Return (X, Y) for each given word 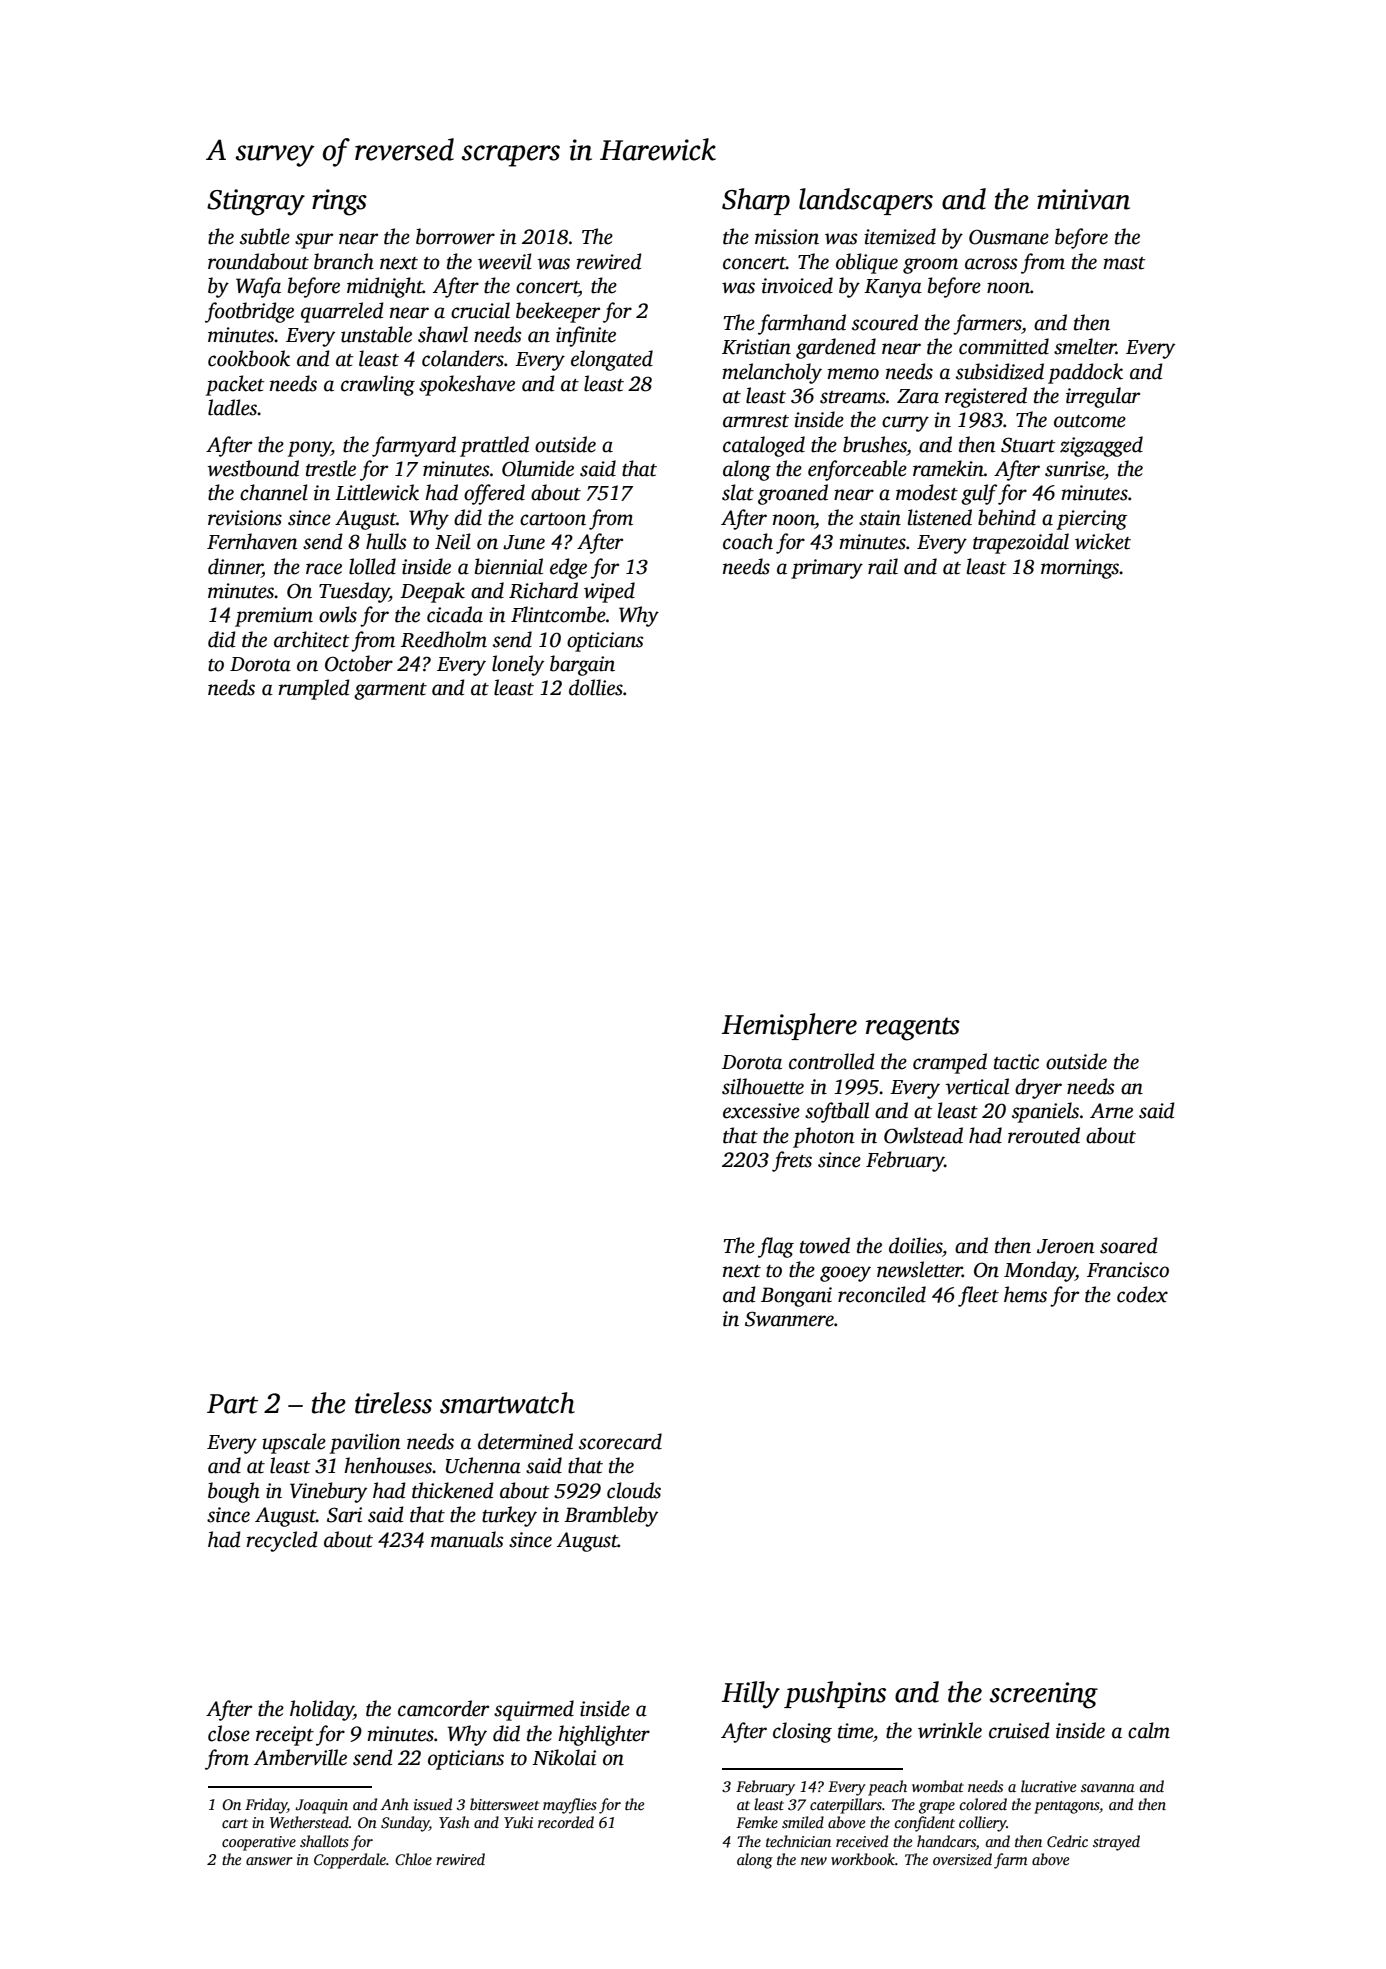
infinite (586, 336)
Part (232, 1404)
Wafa (258, 287)
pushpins (835, 1694)
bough (234, 1492)
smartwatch (507, 1403)
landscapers (866, 201)
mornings (1080, 569)
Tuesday (354, 592)
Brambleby (611, 1516)
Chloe (413, 1859)
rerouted (1044, 1135)
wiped (609, 592)
